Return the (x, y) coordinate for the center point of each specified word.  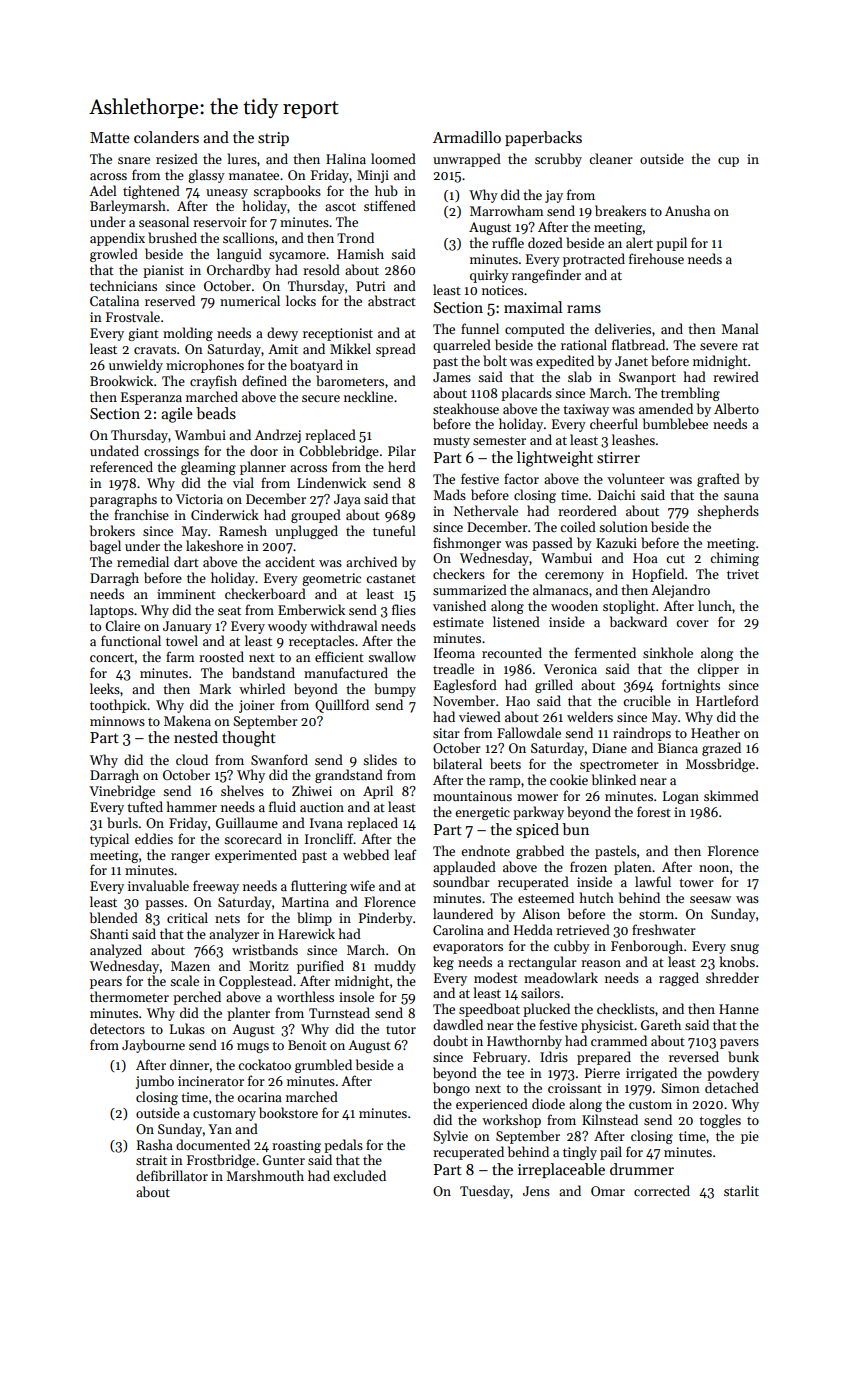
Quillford (342, 706)
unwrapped (467, 160)
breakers (620, 210)
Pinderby (386, 919)
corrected (662, 1190)
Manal (740, 328)
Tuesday (485, 1192)
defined (264, 380)
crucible (647, 700)
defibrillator (172, 1175)
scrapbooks (287, 192)
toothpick (118, 706)
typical (109, 840)
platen (633, 868)
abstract (392, 300)
